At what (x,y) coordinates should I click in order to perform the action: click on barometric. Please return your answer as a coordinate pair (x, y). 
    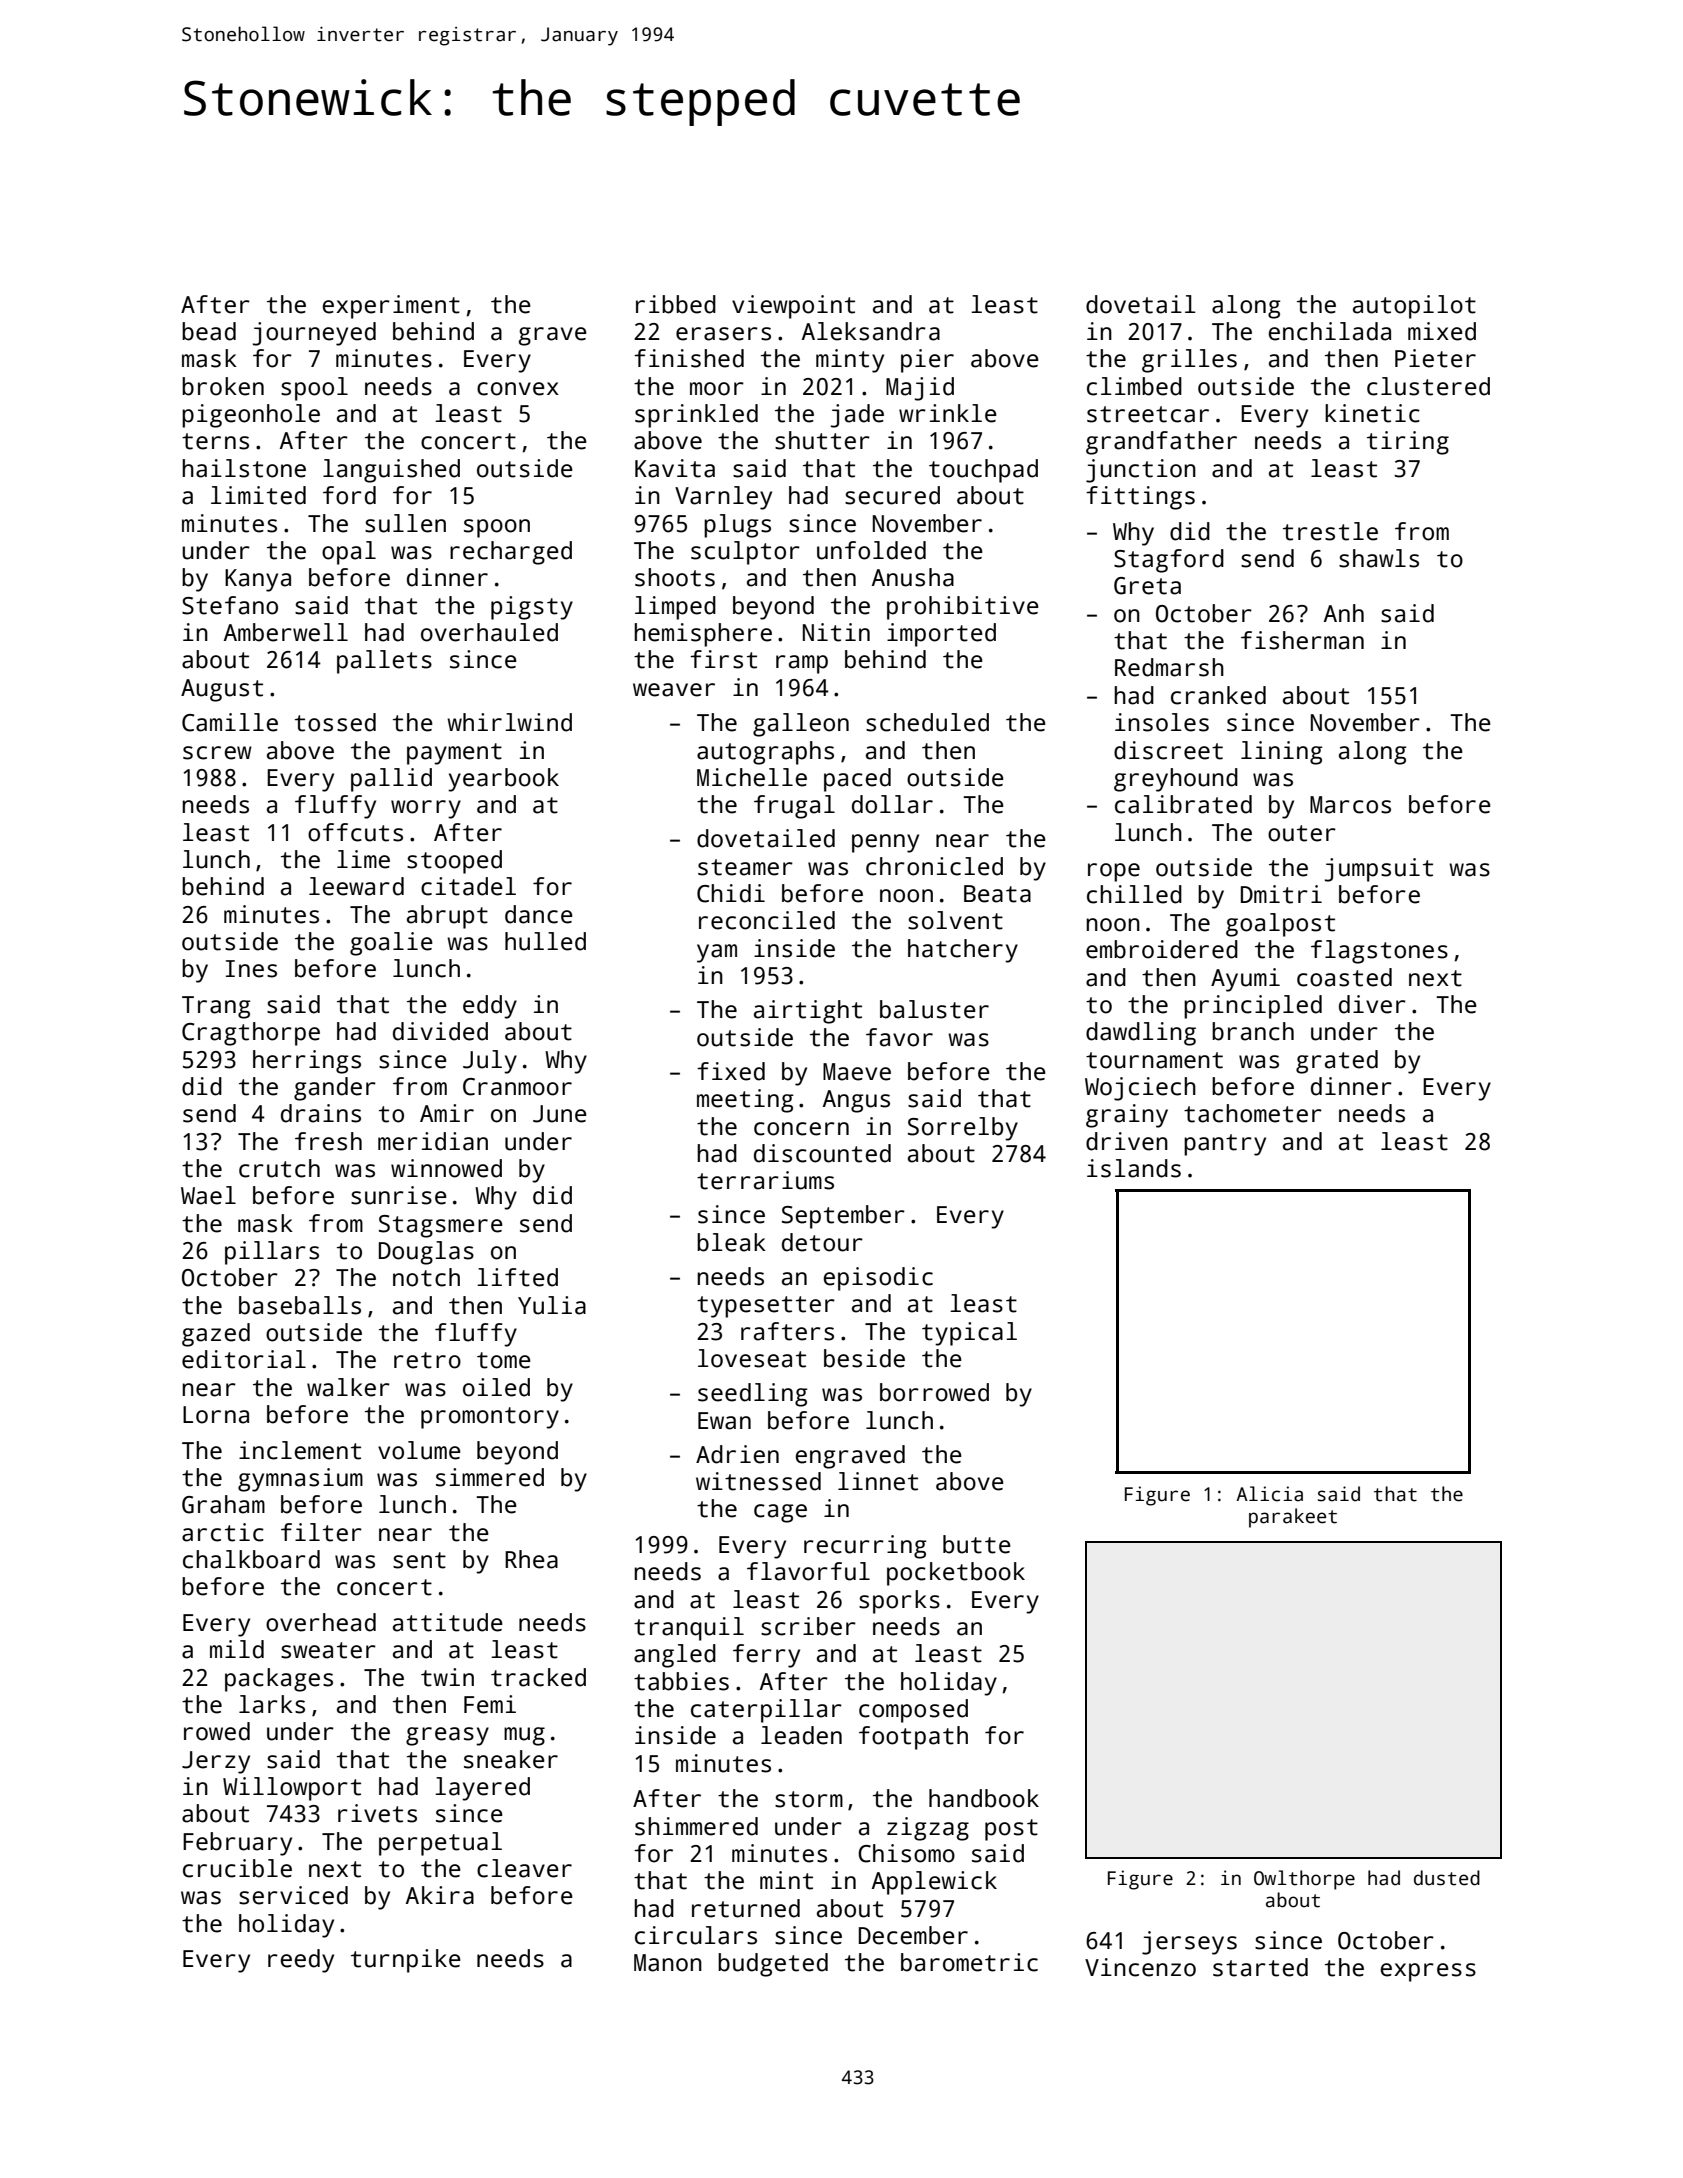
    Looking at the image, I should click on (969, 1962).
